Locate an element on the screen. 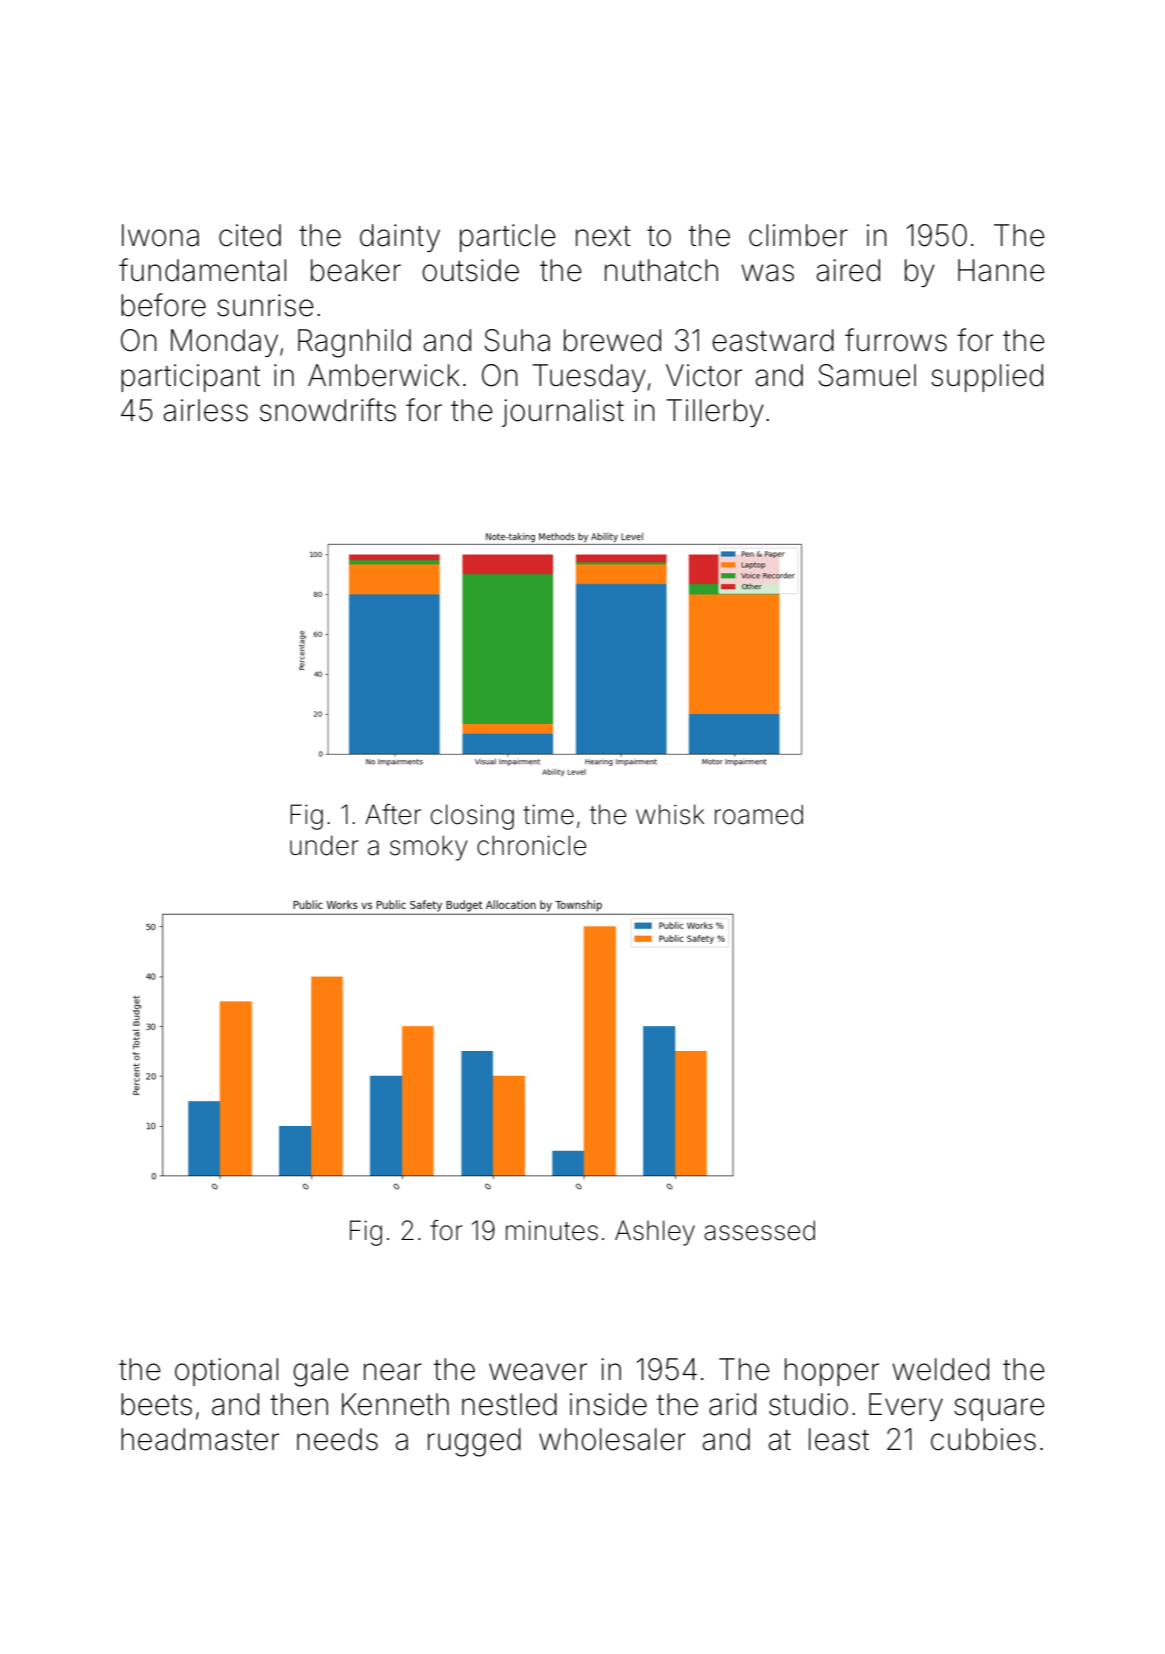 The width and height of the screenshot is (1165, 1654). cited is located at coordinates (250, 235).
